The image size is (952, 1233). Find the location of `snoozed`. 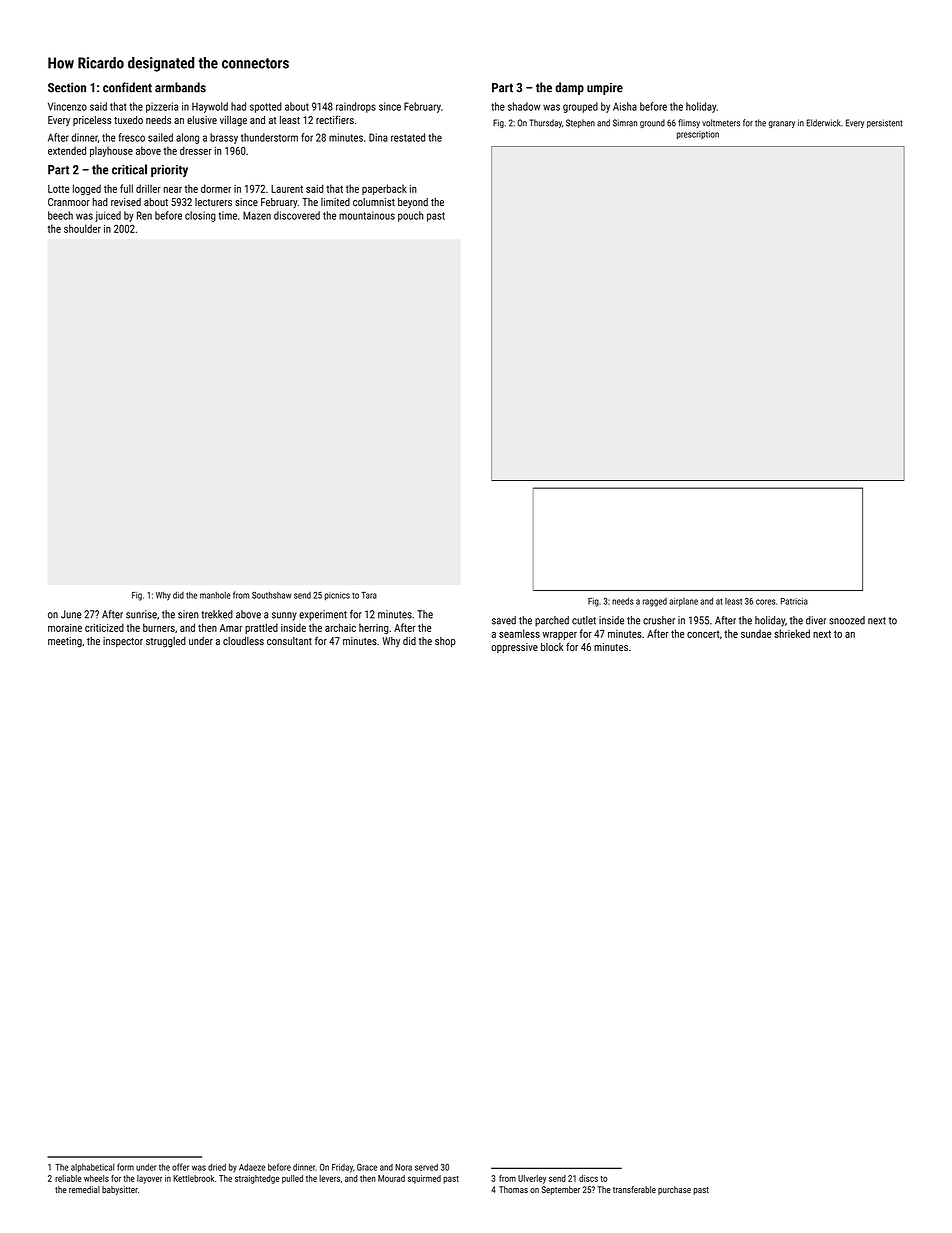

snoozed is located at coordinates (847, 620).
